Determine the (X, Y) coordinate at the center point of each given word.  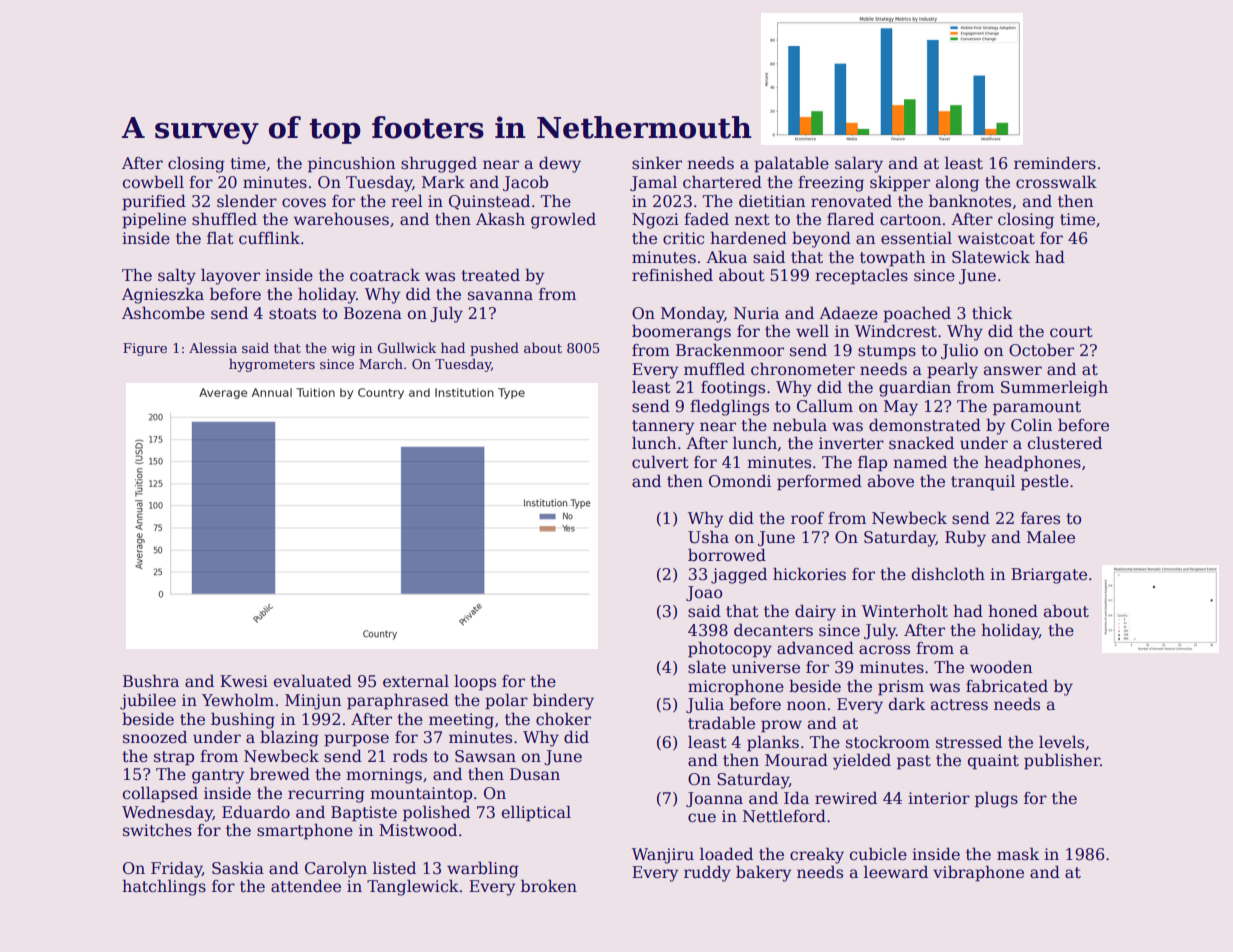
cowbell (153, 182)
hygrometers (272, 365)
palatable (791, 165)
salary (859, 165)
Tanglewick (413, 888)
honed (1013, 611)
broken (549, 886)
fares (1040, 518)
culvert (660, 462)
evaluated (313, 681)
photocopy (730, 650)
